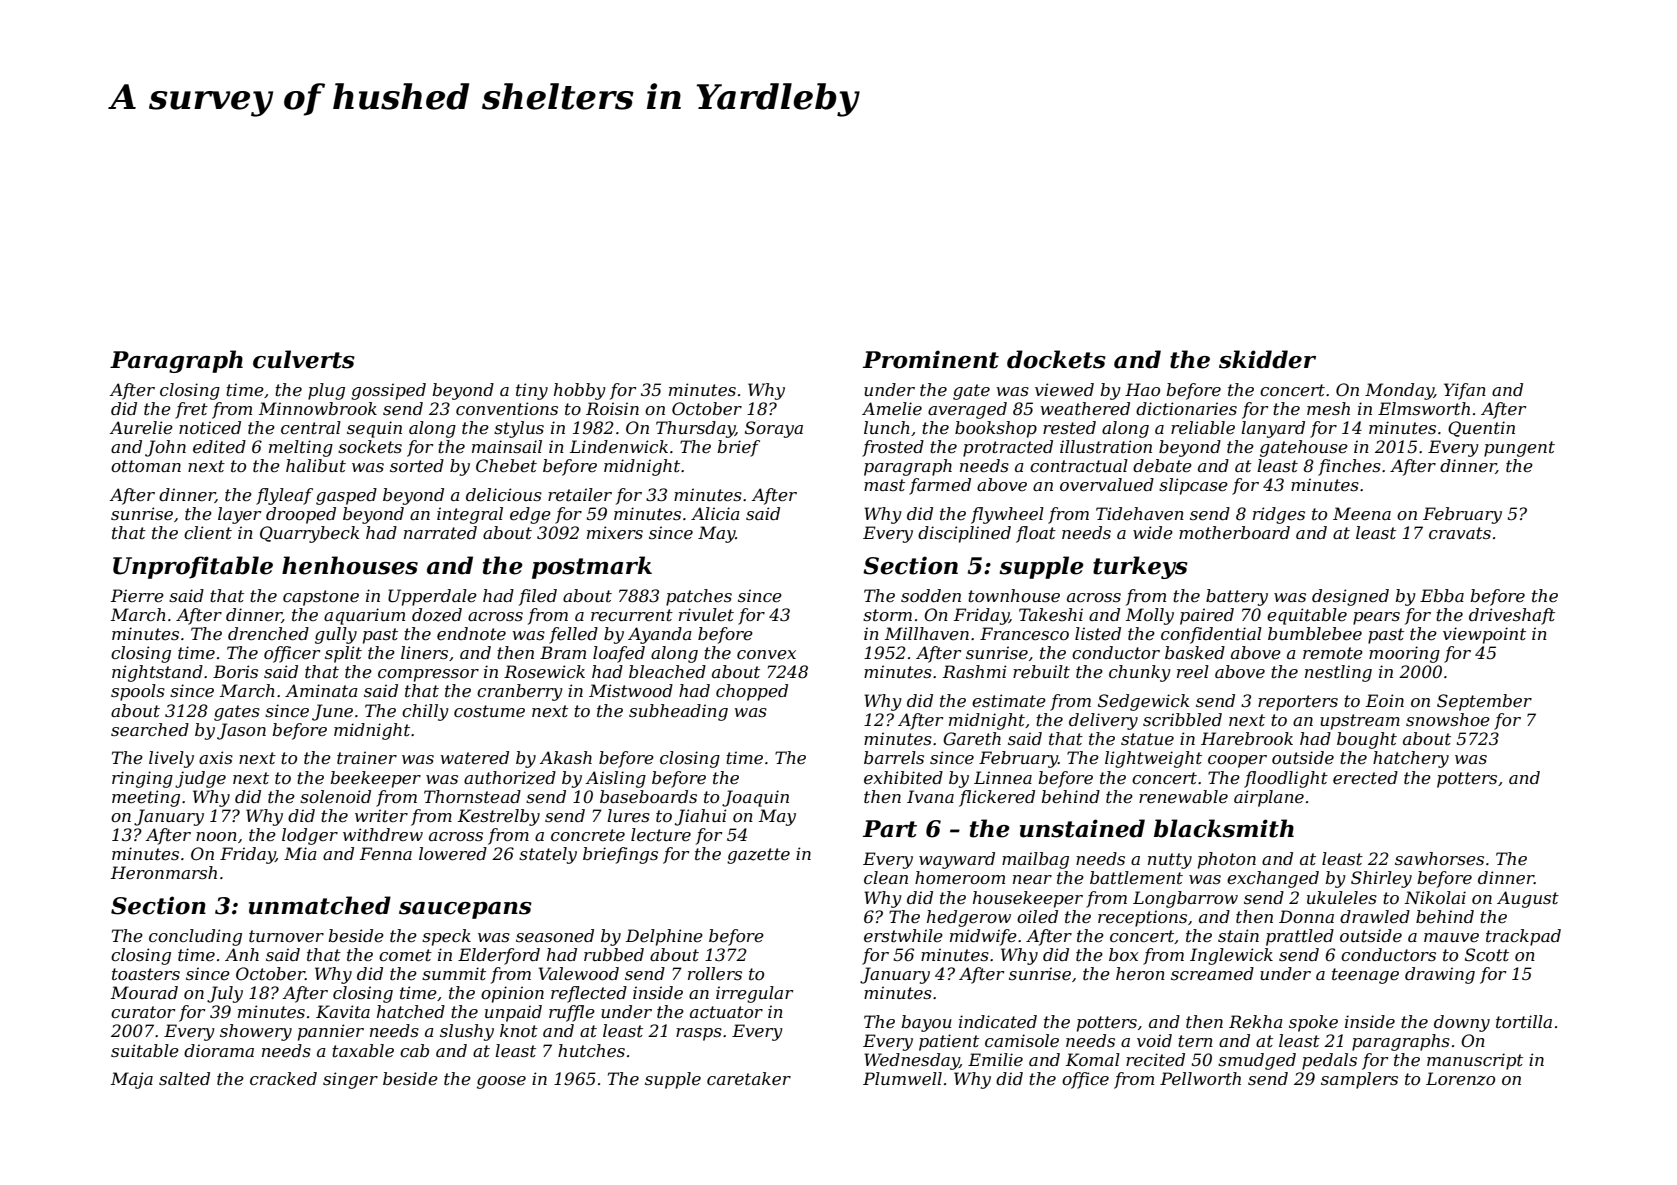  What do you see at coordinates (367, 757) in the screenshot?
I see `trainer` at bounding box center [367, 757].
